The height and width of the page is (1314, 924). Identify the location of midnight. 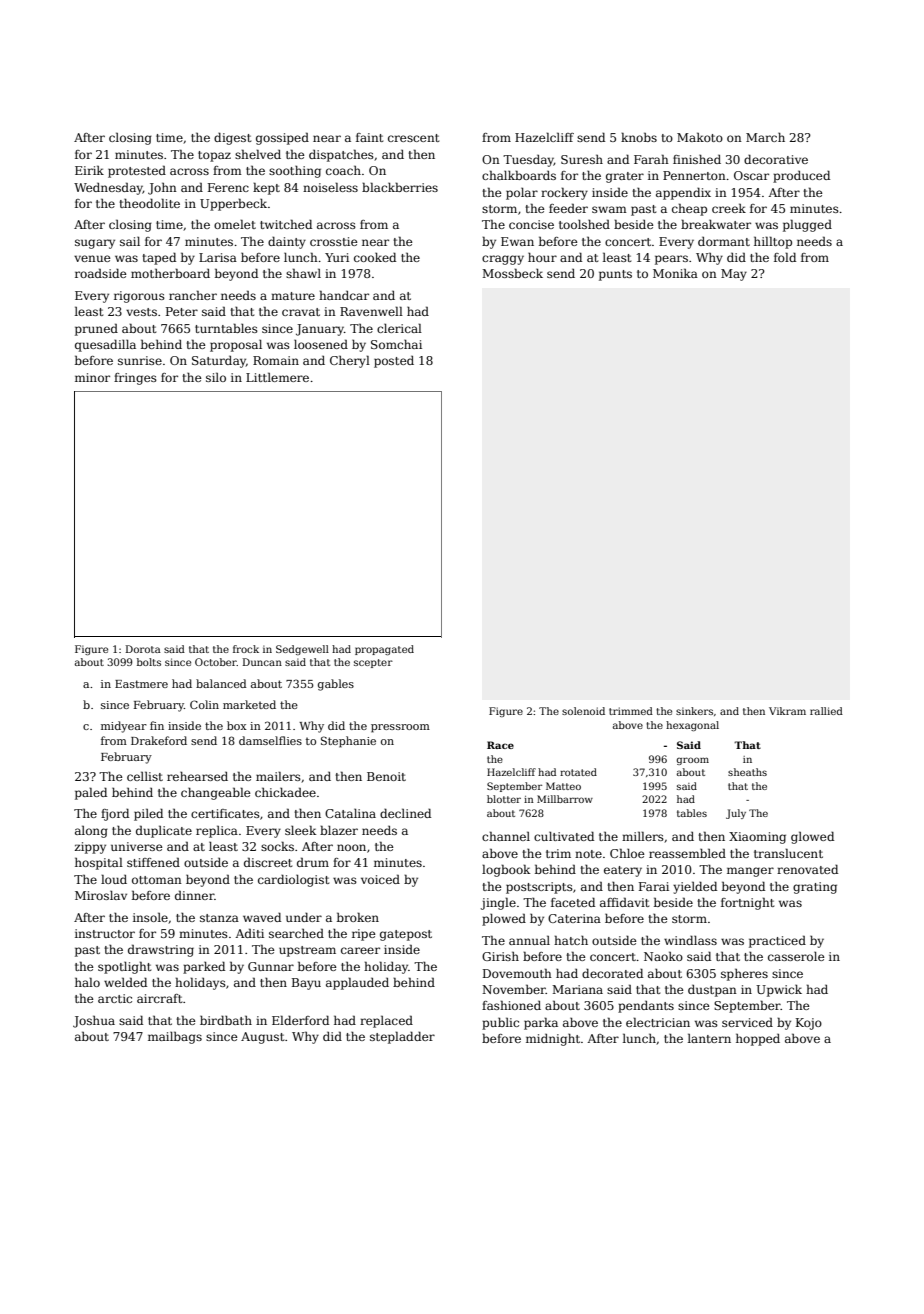
(553, 1039).
